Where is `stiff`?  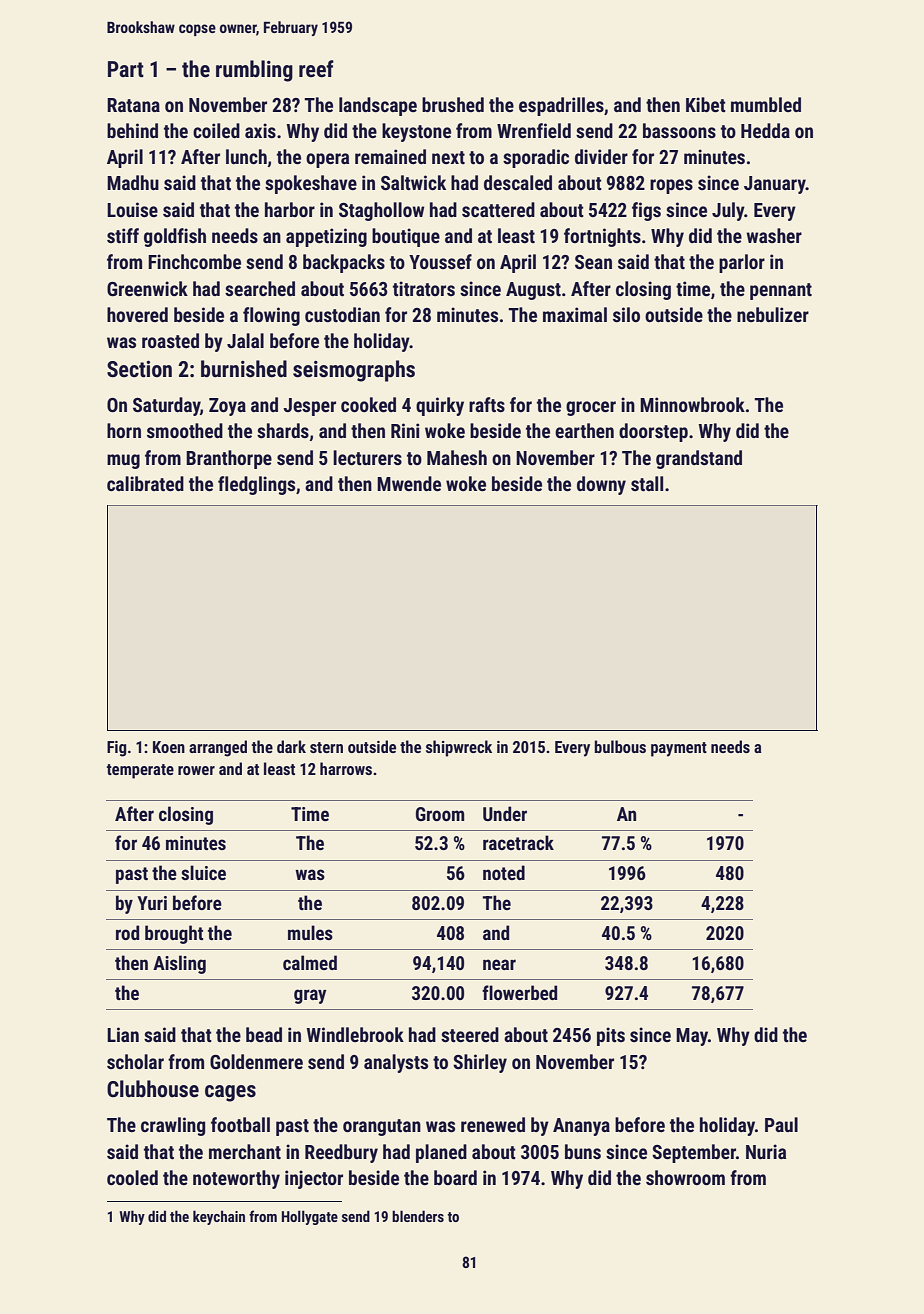
stiff is located at coordinates (123, 235).
